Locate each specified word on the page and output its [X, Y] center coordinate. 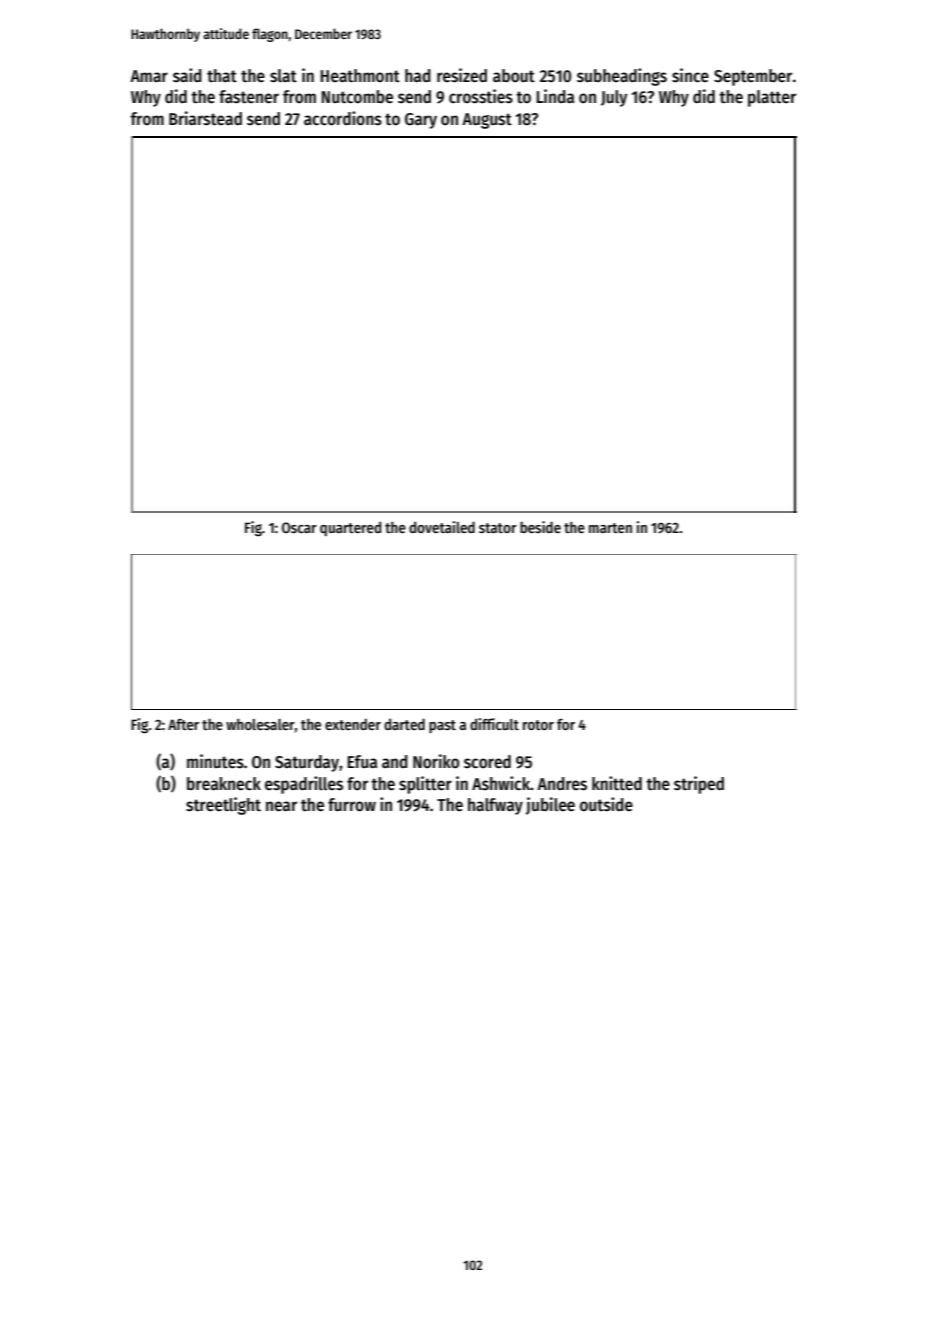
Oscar [299, 527]
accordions [343, 118]
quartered [350, 529]
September [753, 77]
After [183, 724]
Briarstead [205, 118]
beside [540, 527]
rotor [538, 725]
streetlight [223, 806]
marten [610, 528]
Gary [421, 121]
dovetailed [442, 527]
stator [498, 528]
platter [772, 98]
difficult [494, 724]
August [487, 121]
